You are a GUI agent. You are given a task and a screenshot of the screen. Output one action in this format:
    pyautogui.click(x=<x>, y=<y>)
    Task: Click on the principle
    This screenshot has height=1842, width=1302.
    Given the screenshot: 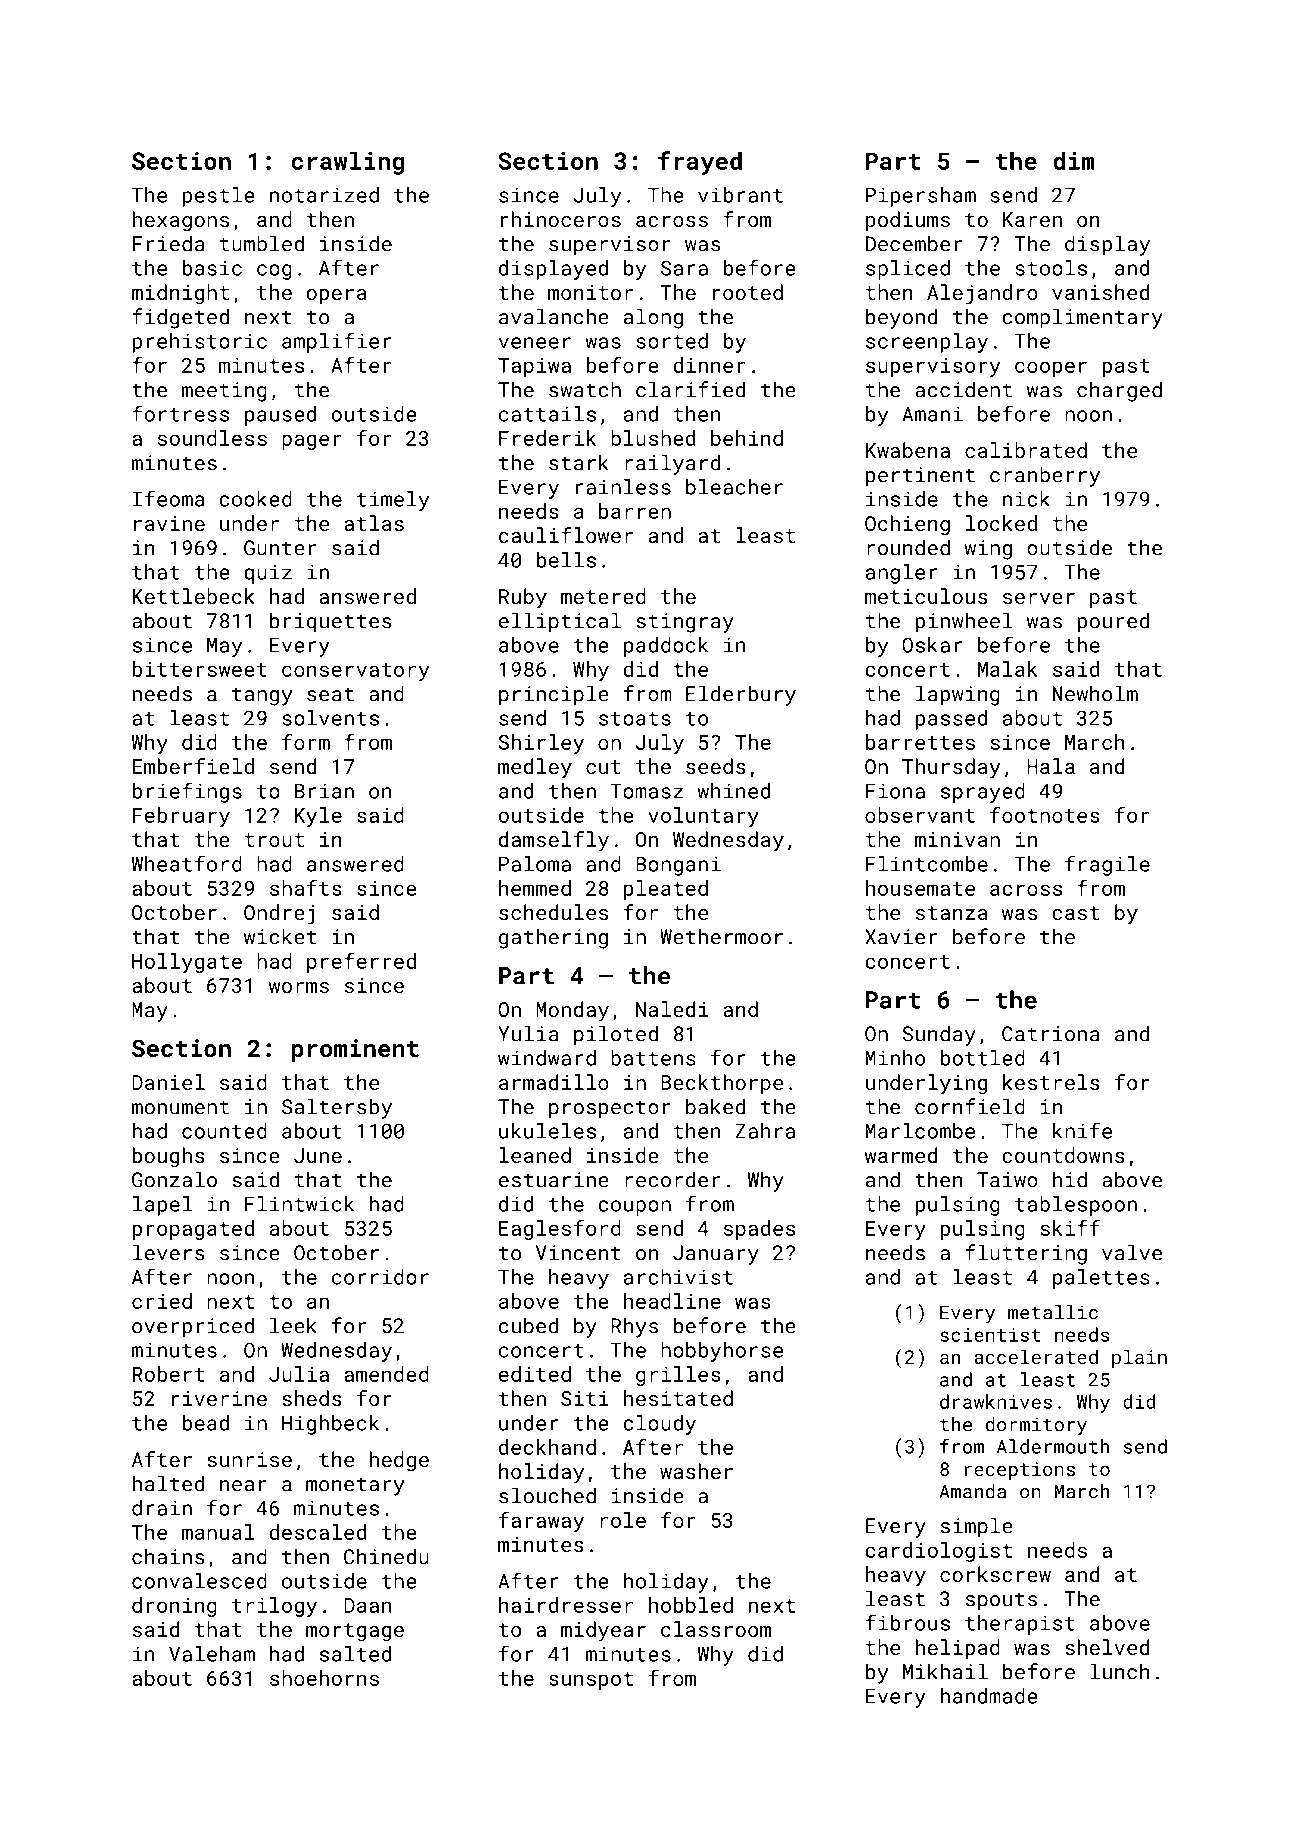 What is the action you would take?
    pyautogui.click(x=554, y=695)
